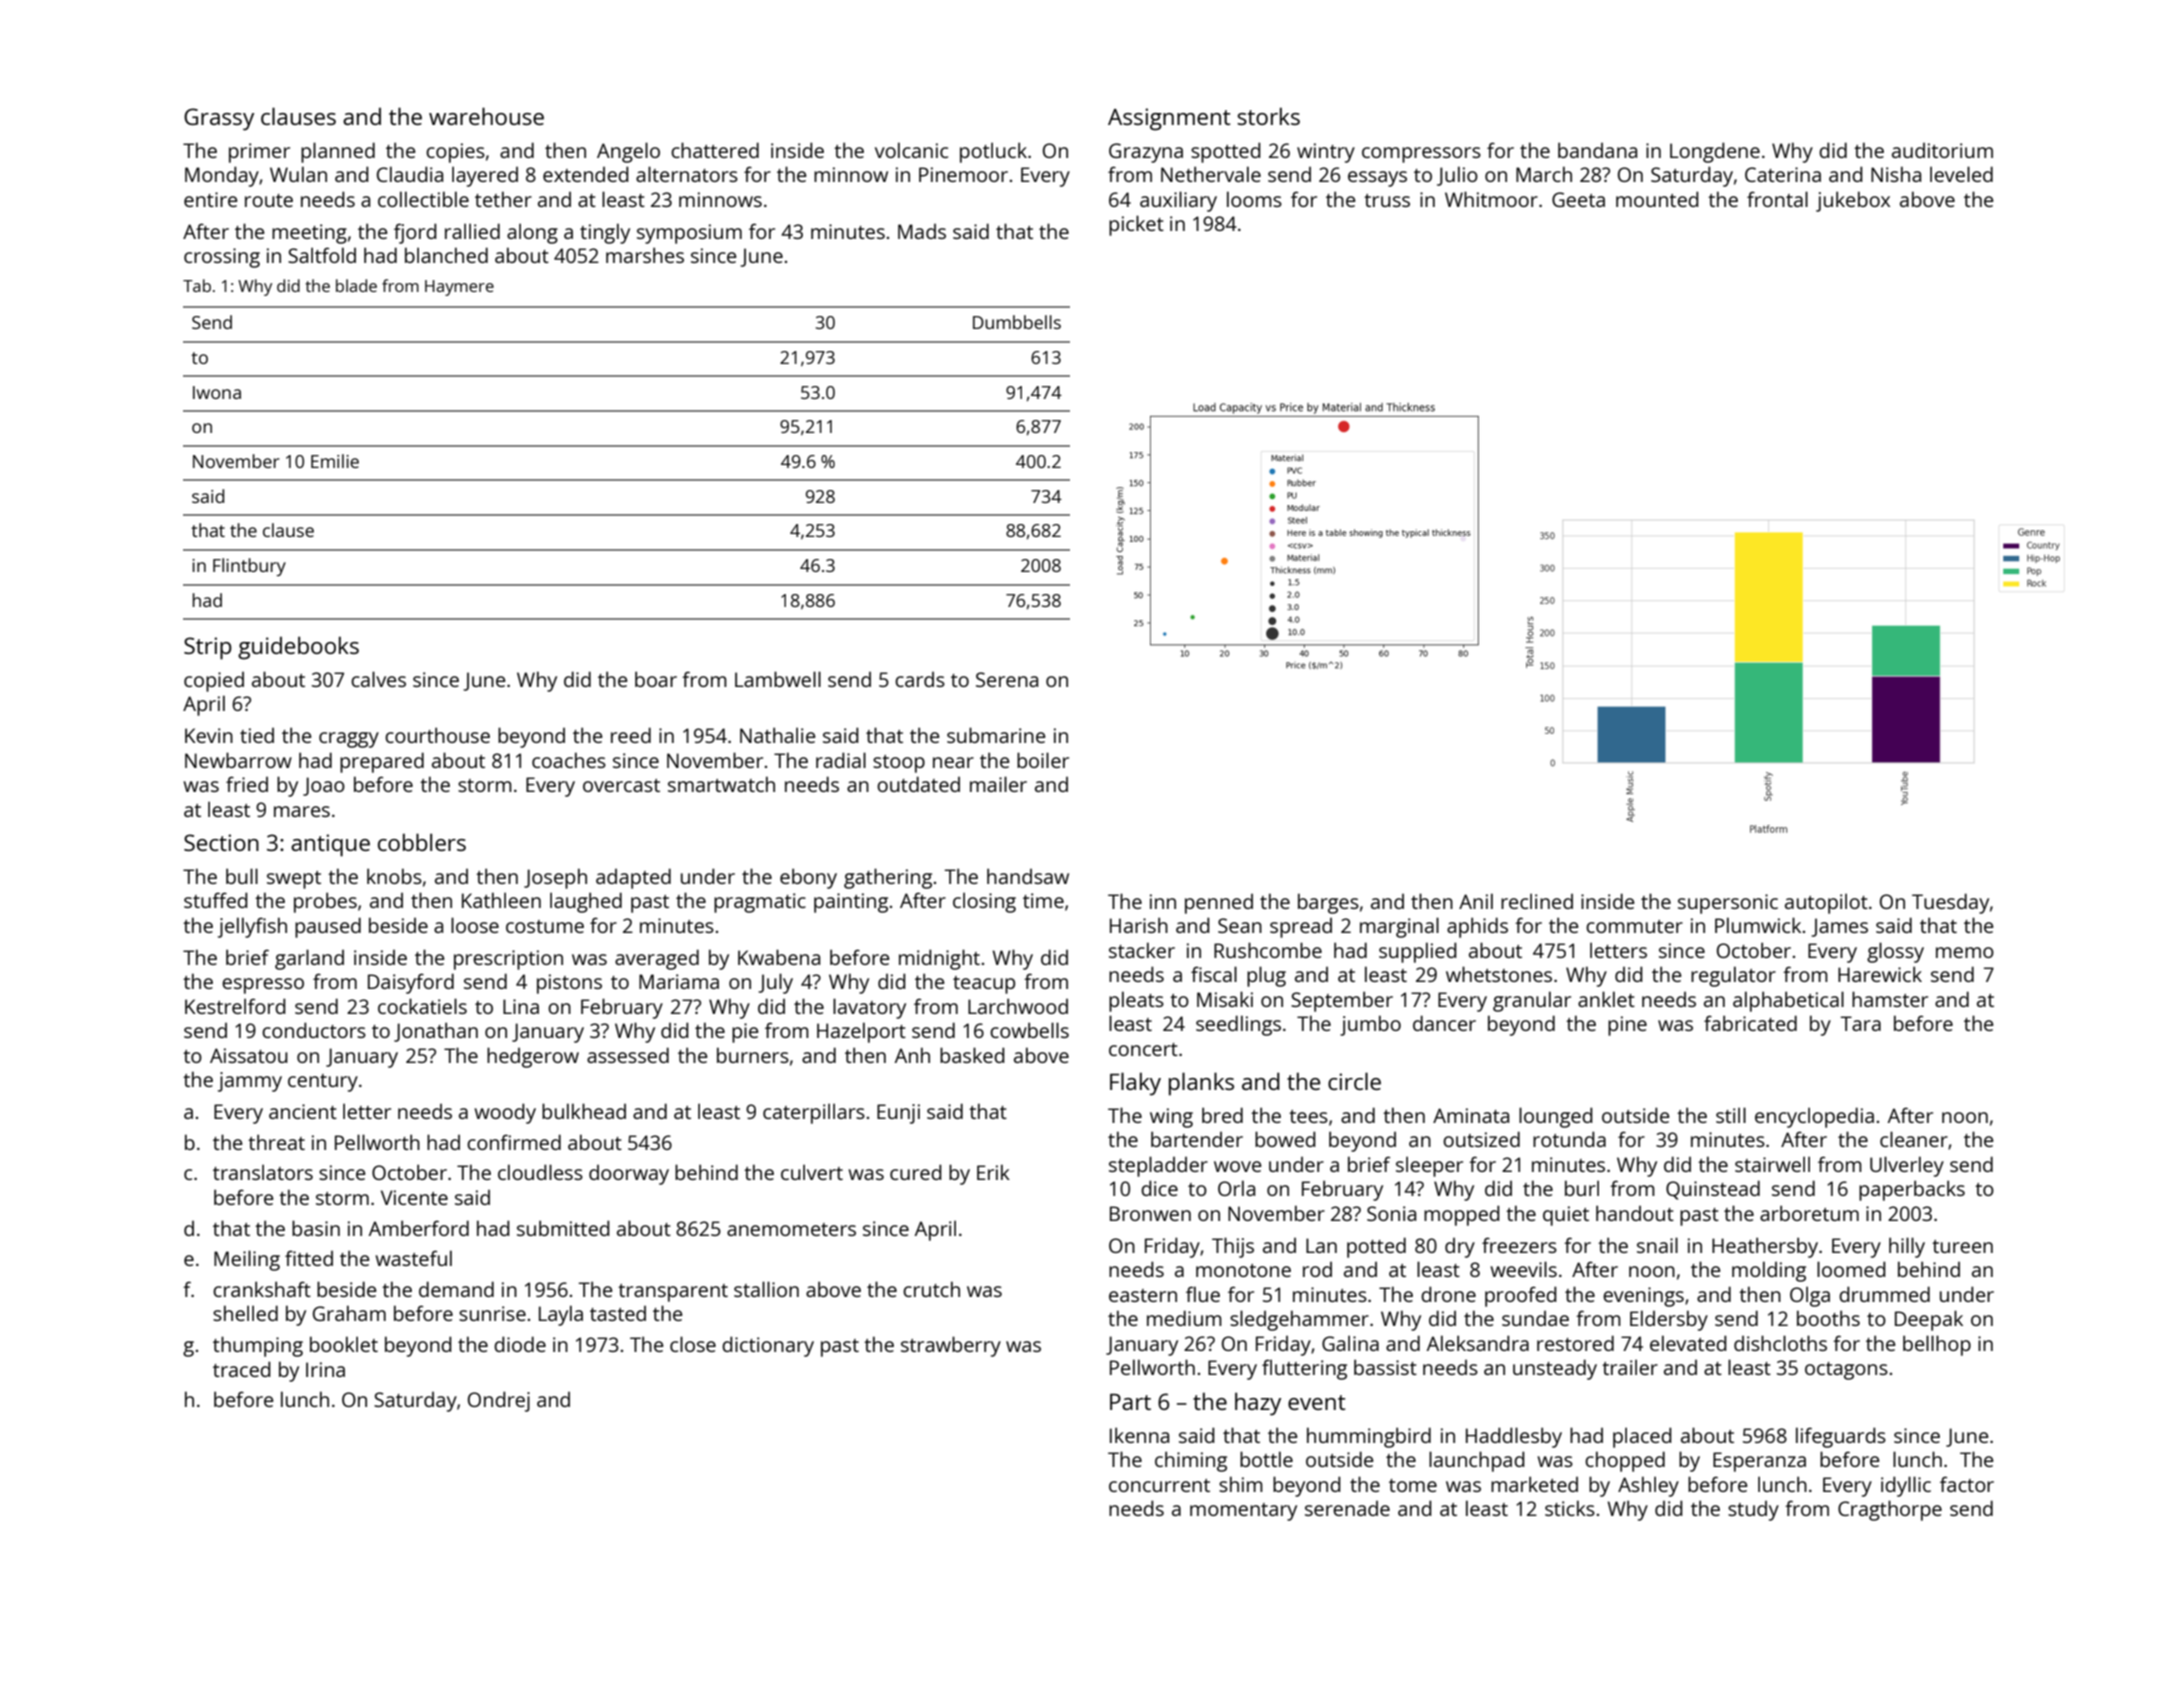 The width and height of the page is (2178, 1683). Describe the element at coordinates (394, 876) in the page. I see `knobs` at that location.
